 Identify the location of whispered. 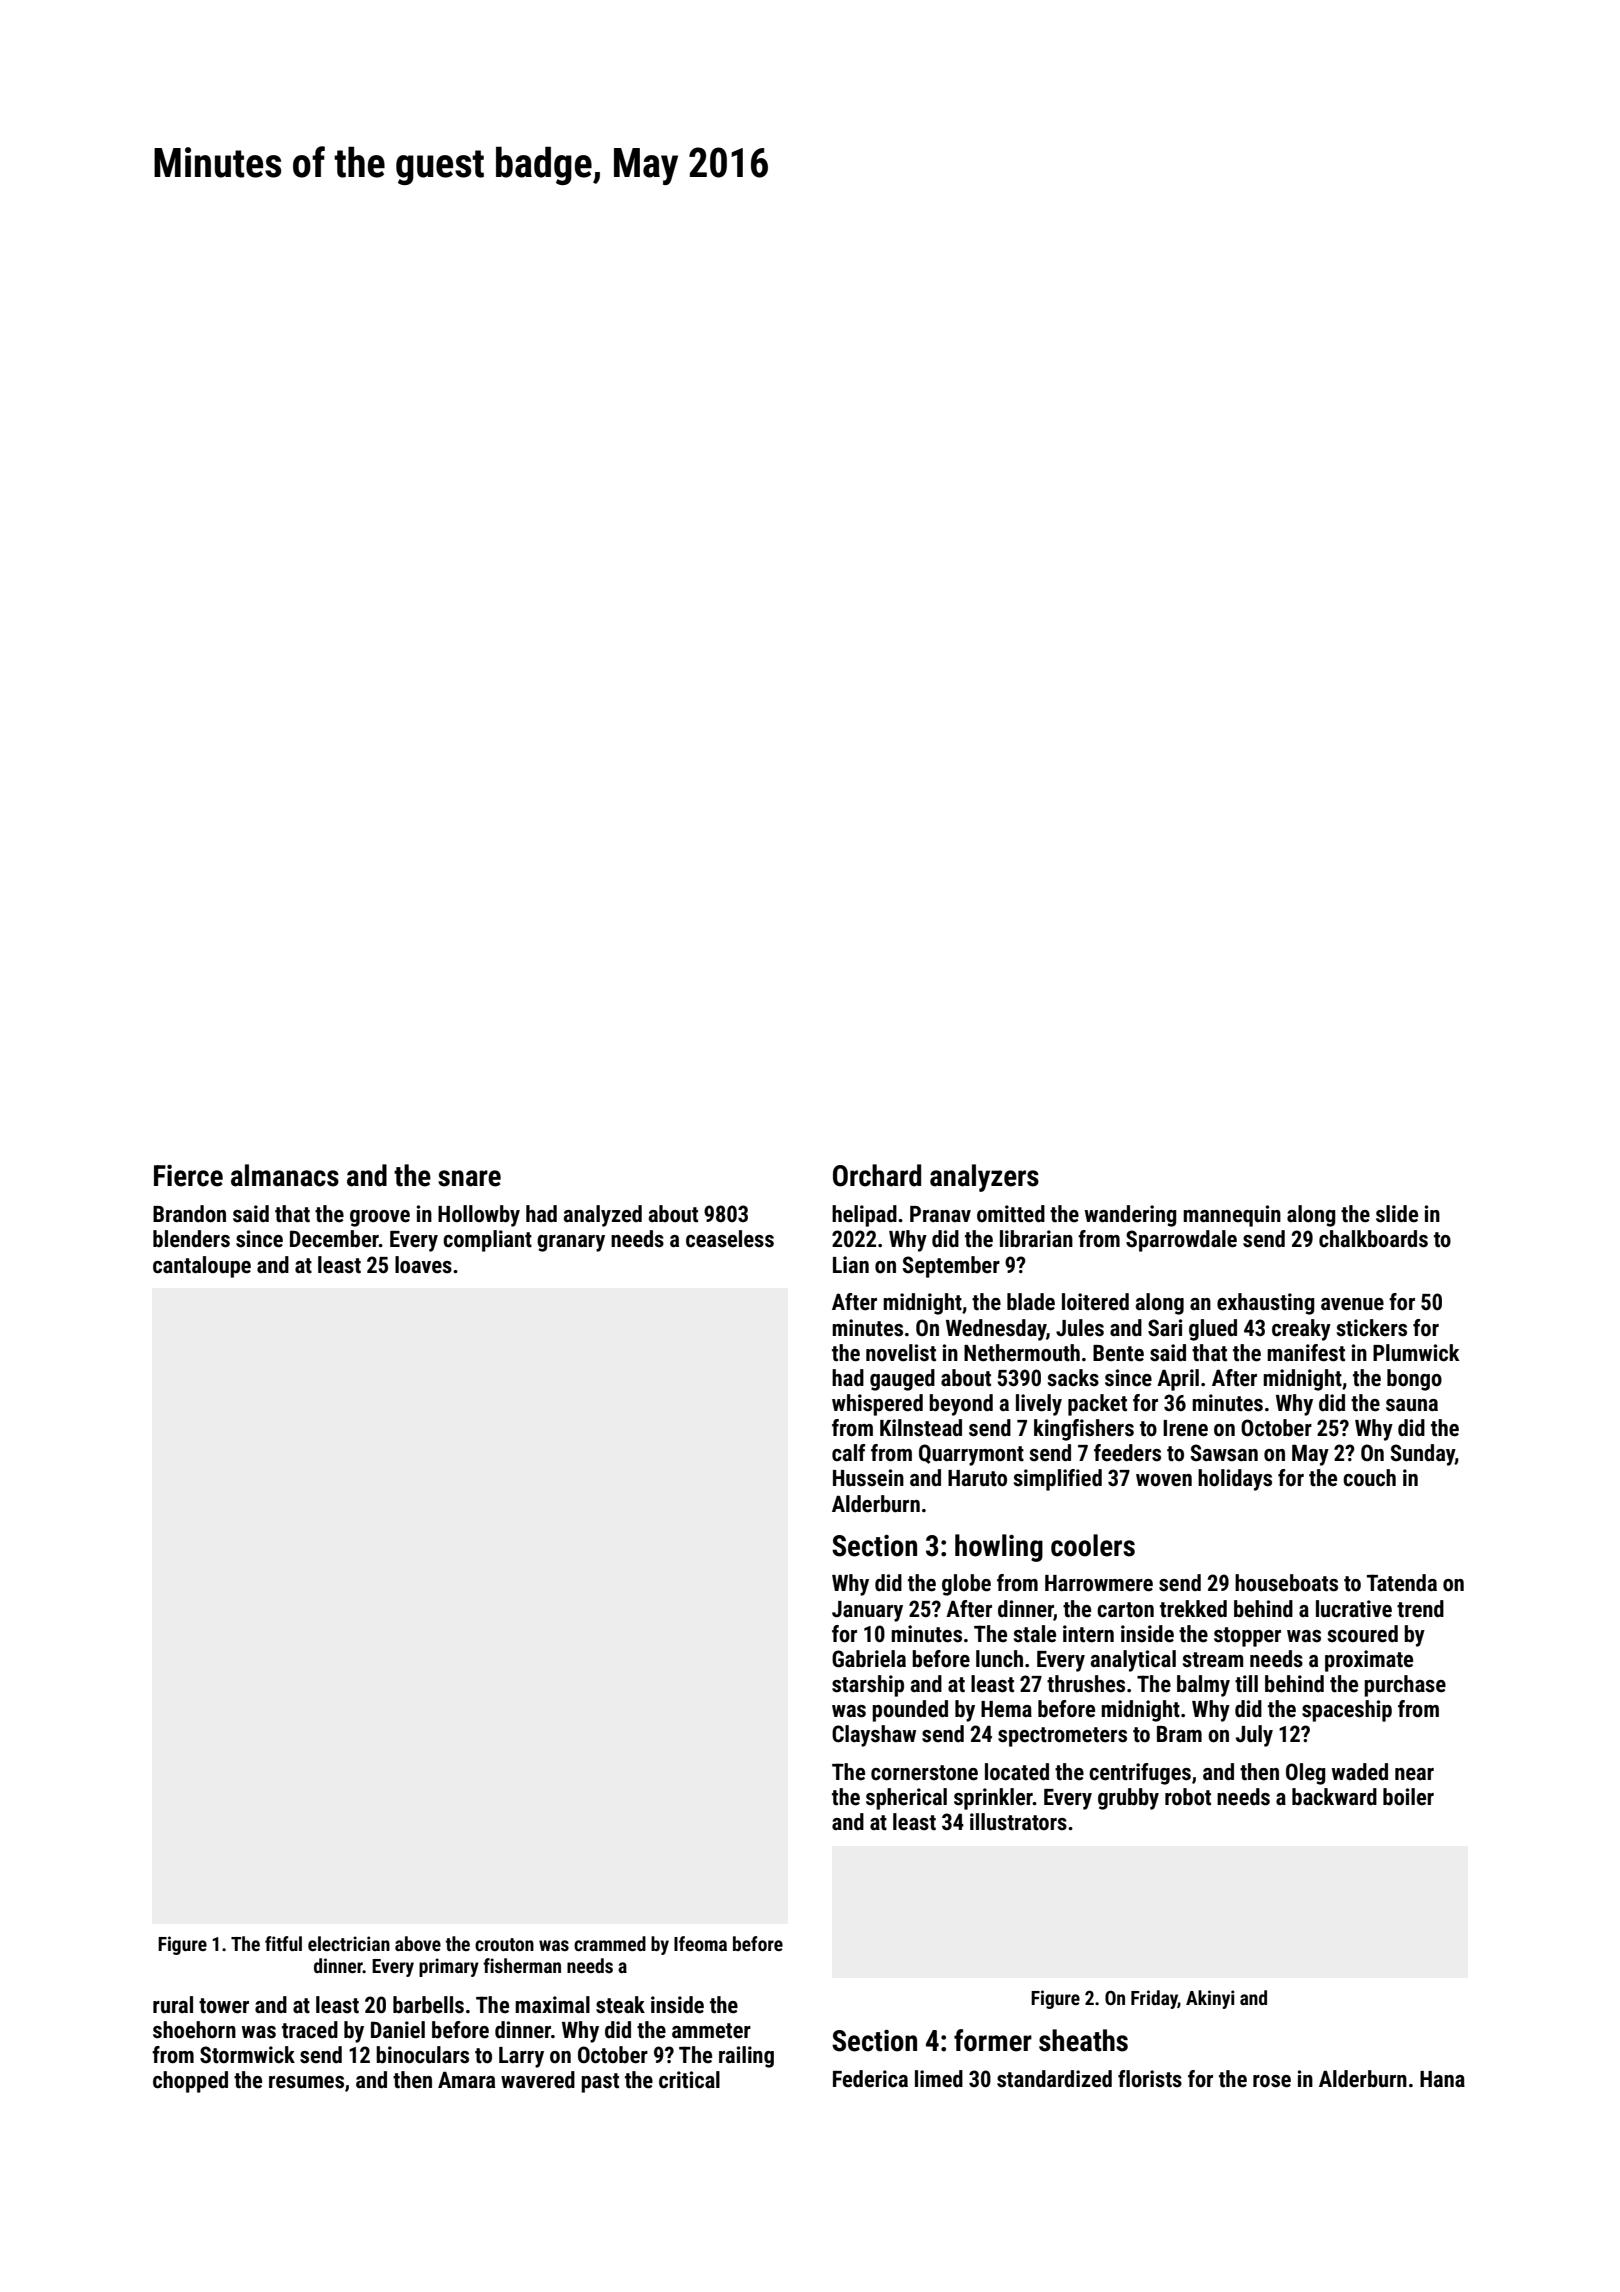
(877, 1405).
